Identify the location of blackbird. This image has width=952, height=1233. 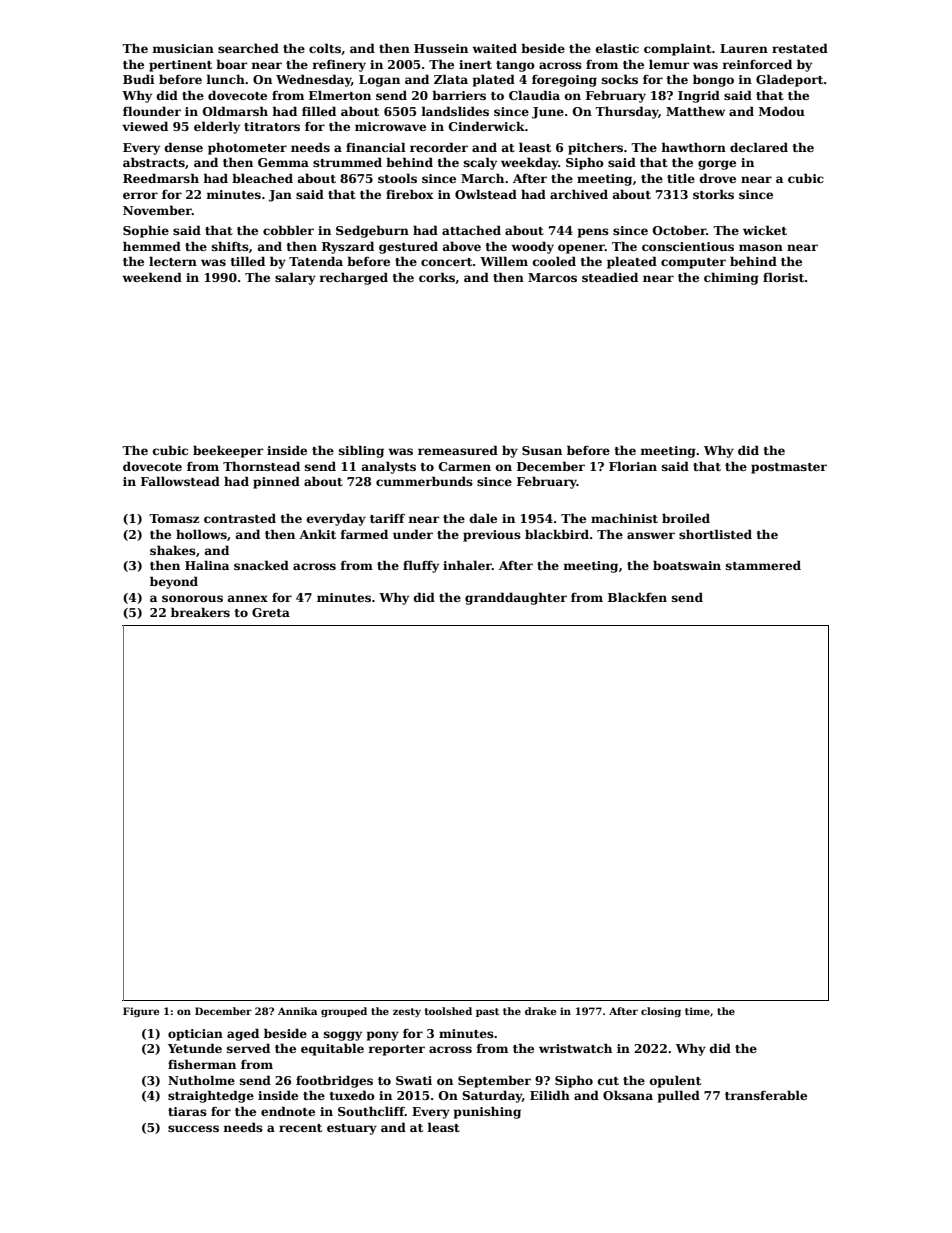
(557, 534).
